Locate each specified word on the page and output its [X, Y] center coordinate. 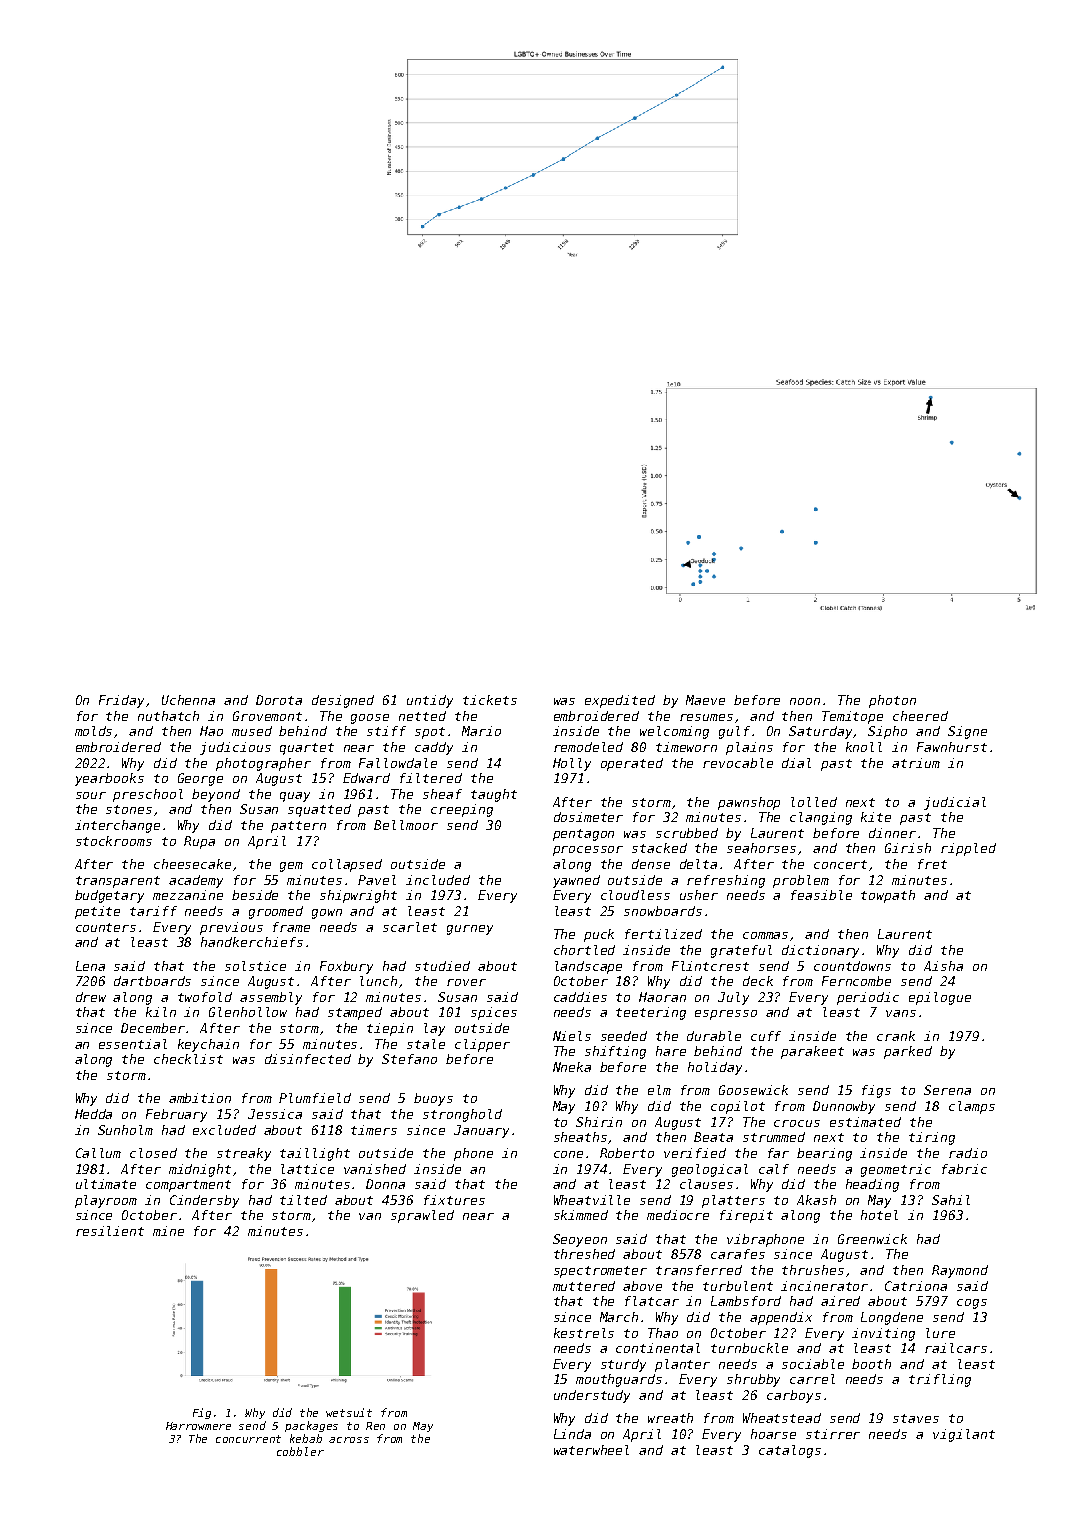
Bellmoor [406, 825]
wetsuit [349, 1412]
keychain [208, 1045]
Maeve [705, 700]
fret [932, 864]
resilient [110, 1231]
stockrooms [114, 841]
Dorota [279, 700]
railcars [956, 1348]
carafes [738, 1254]
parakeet [812, 1052]
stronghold [462, 1115]
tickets [490, 700]
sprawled [422, 1216]
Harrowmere [198, 1426]
